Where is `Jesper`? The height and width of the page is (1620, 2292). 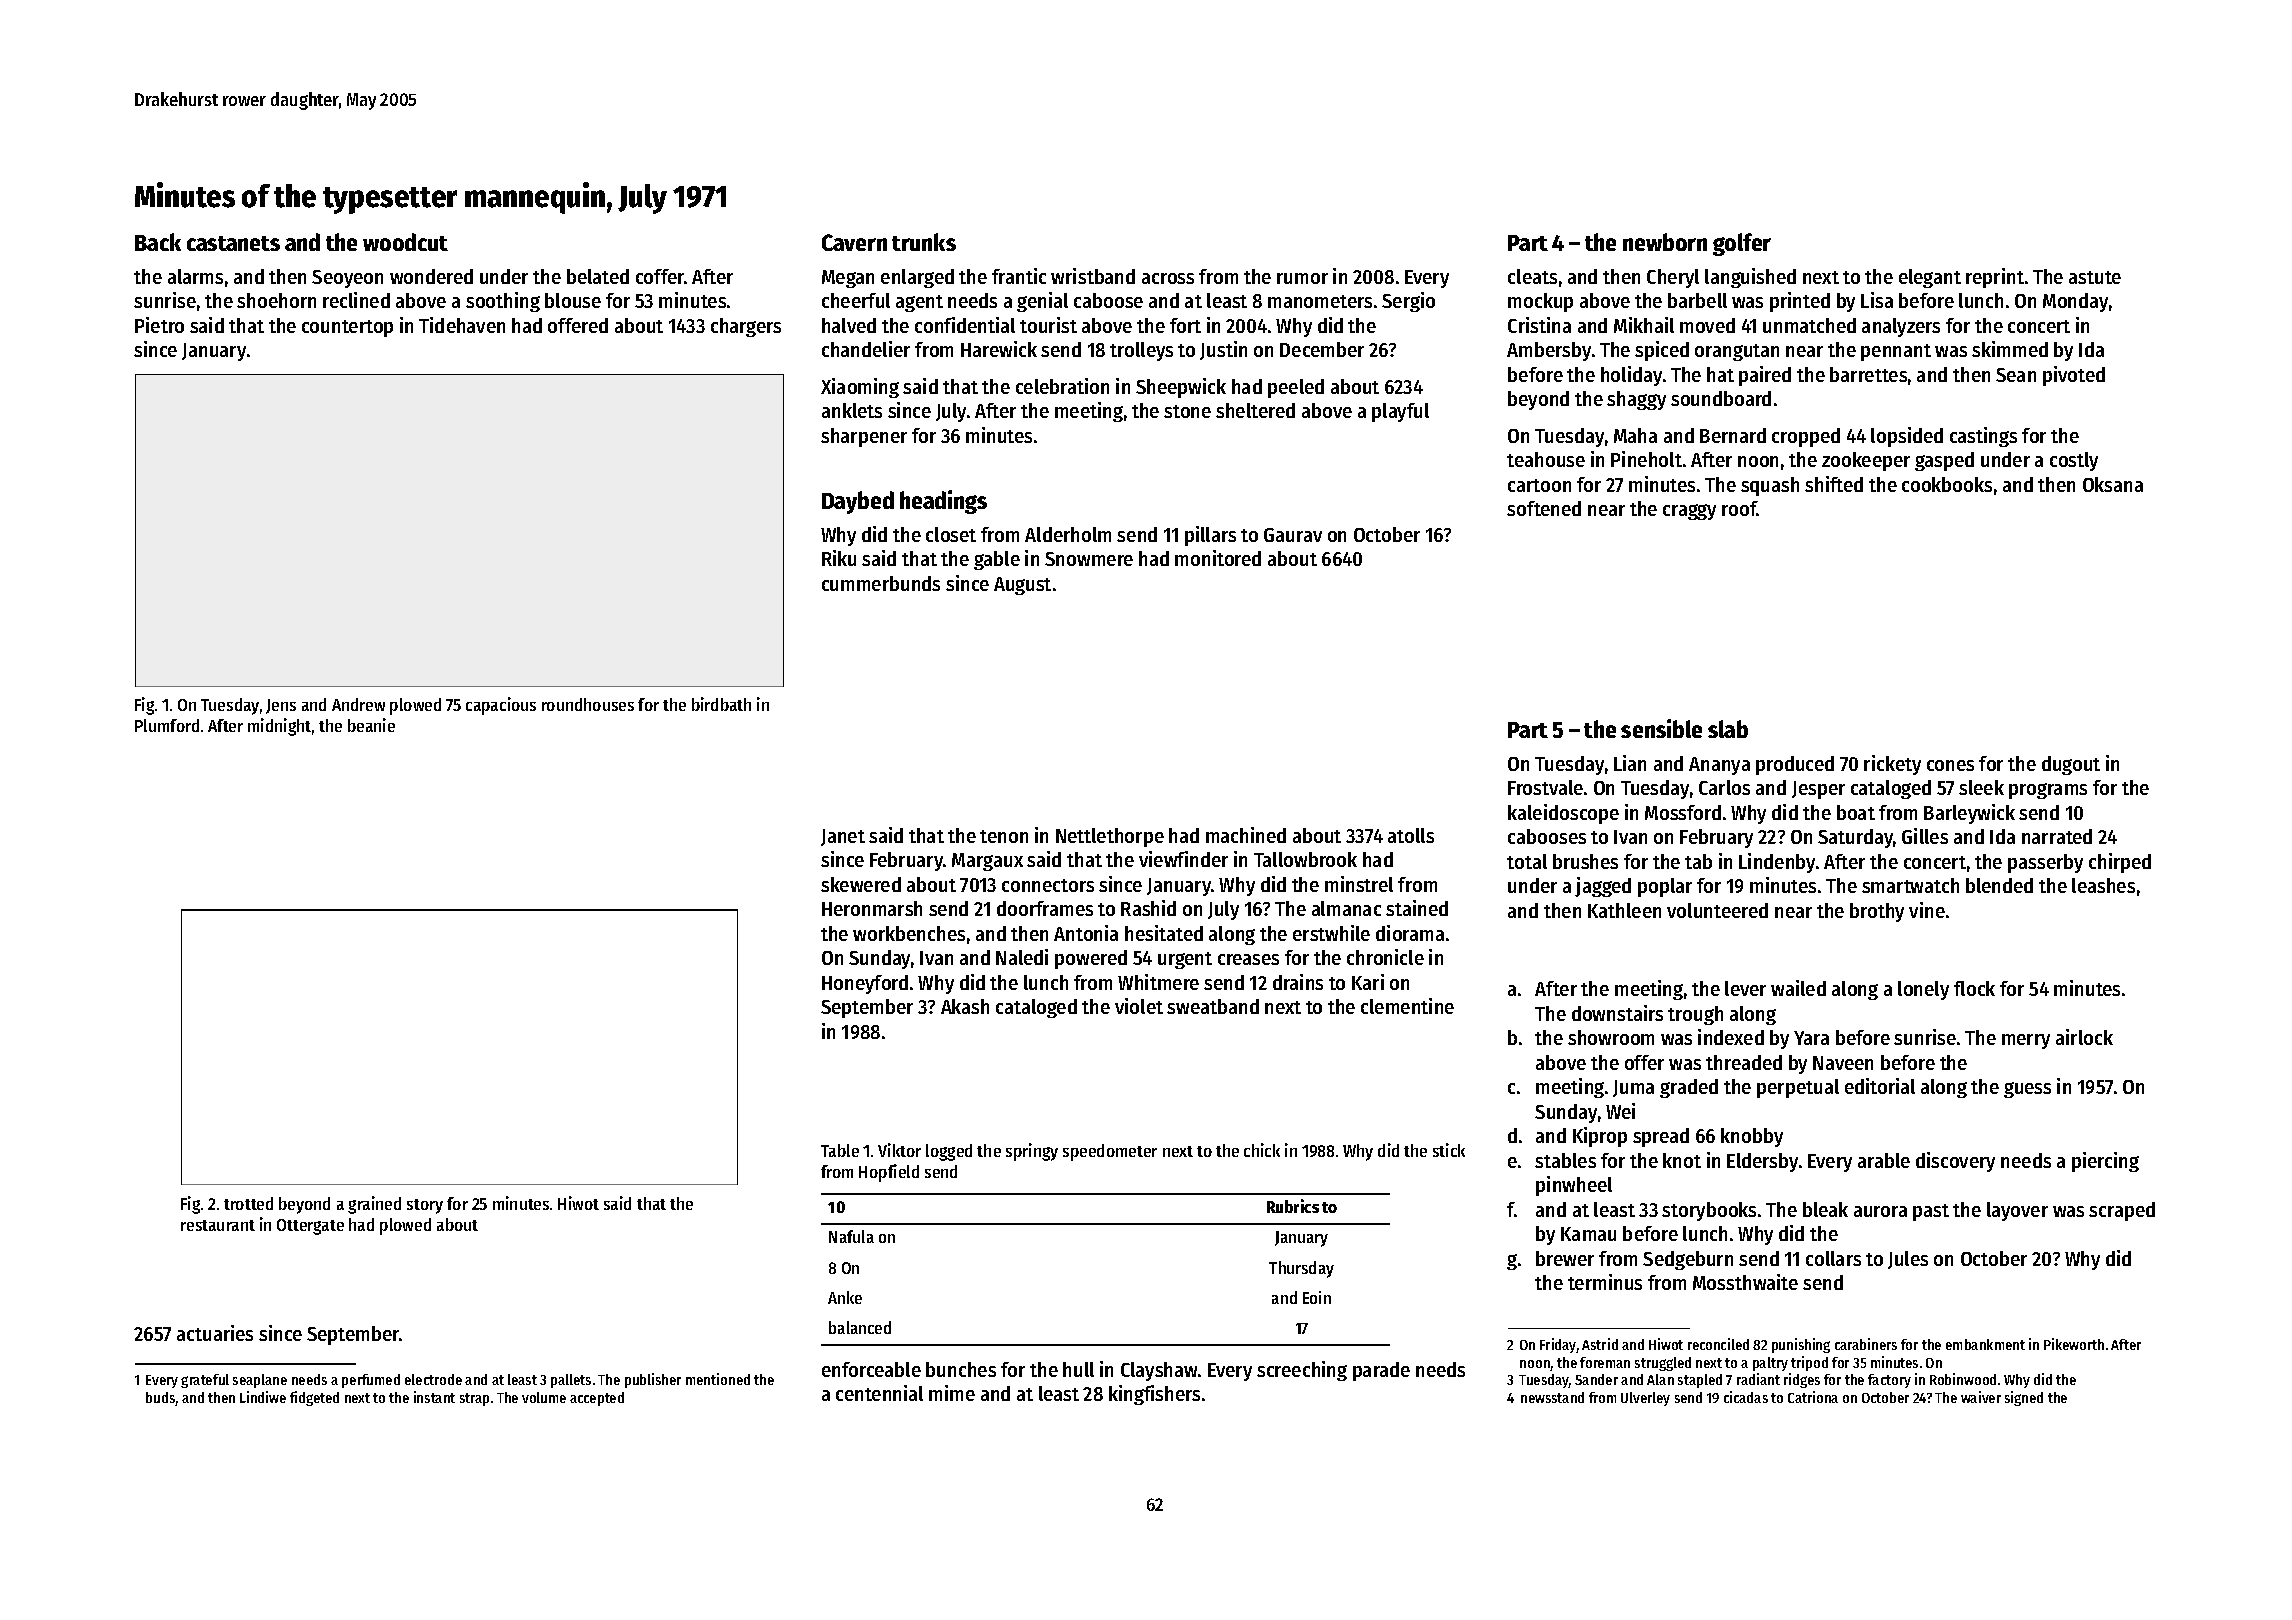 Jesper is located at coordinates (1818, 790).
